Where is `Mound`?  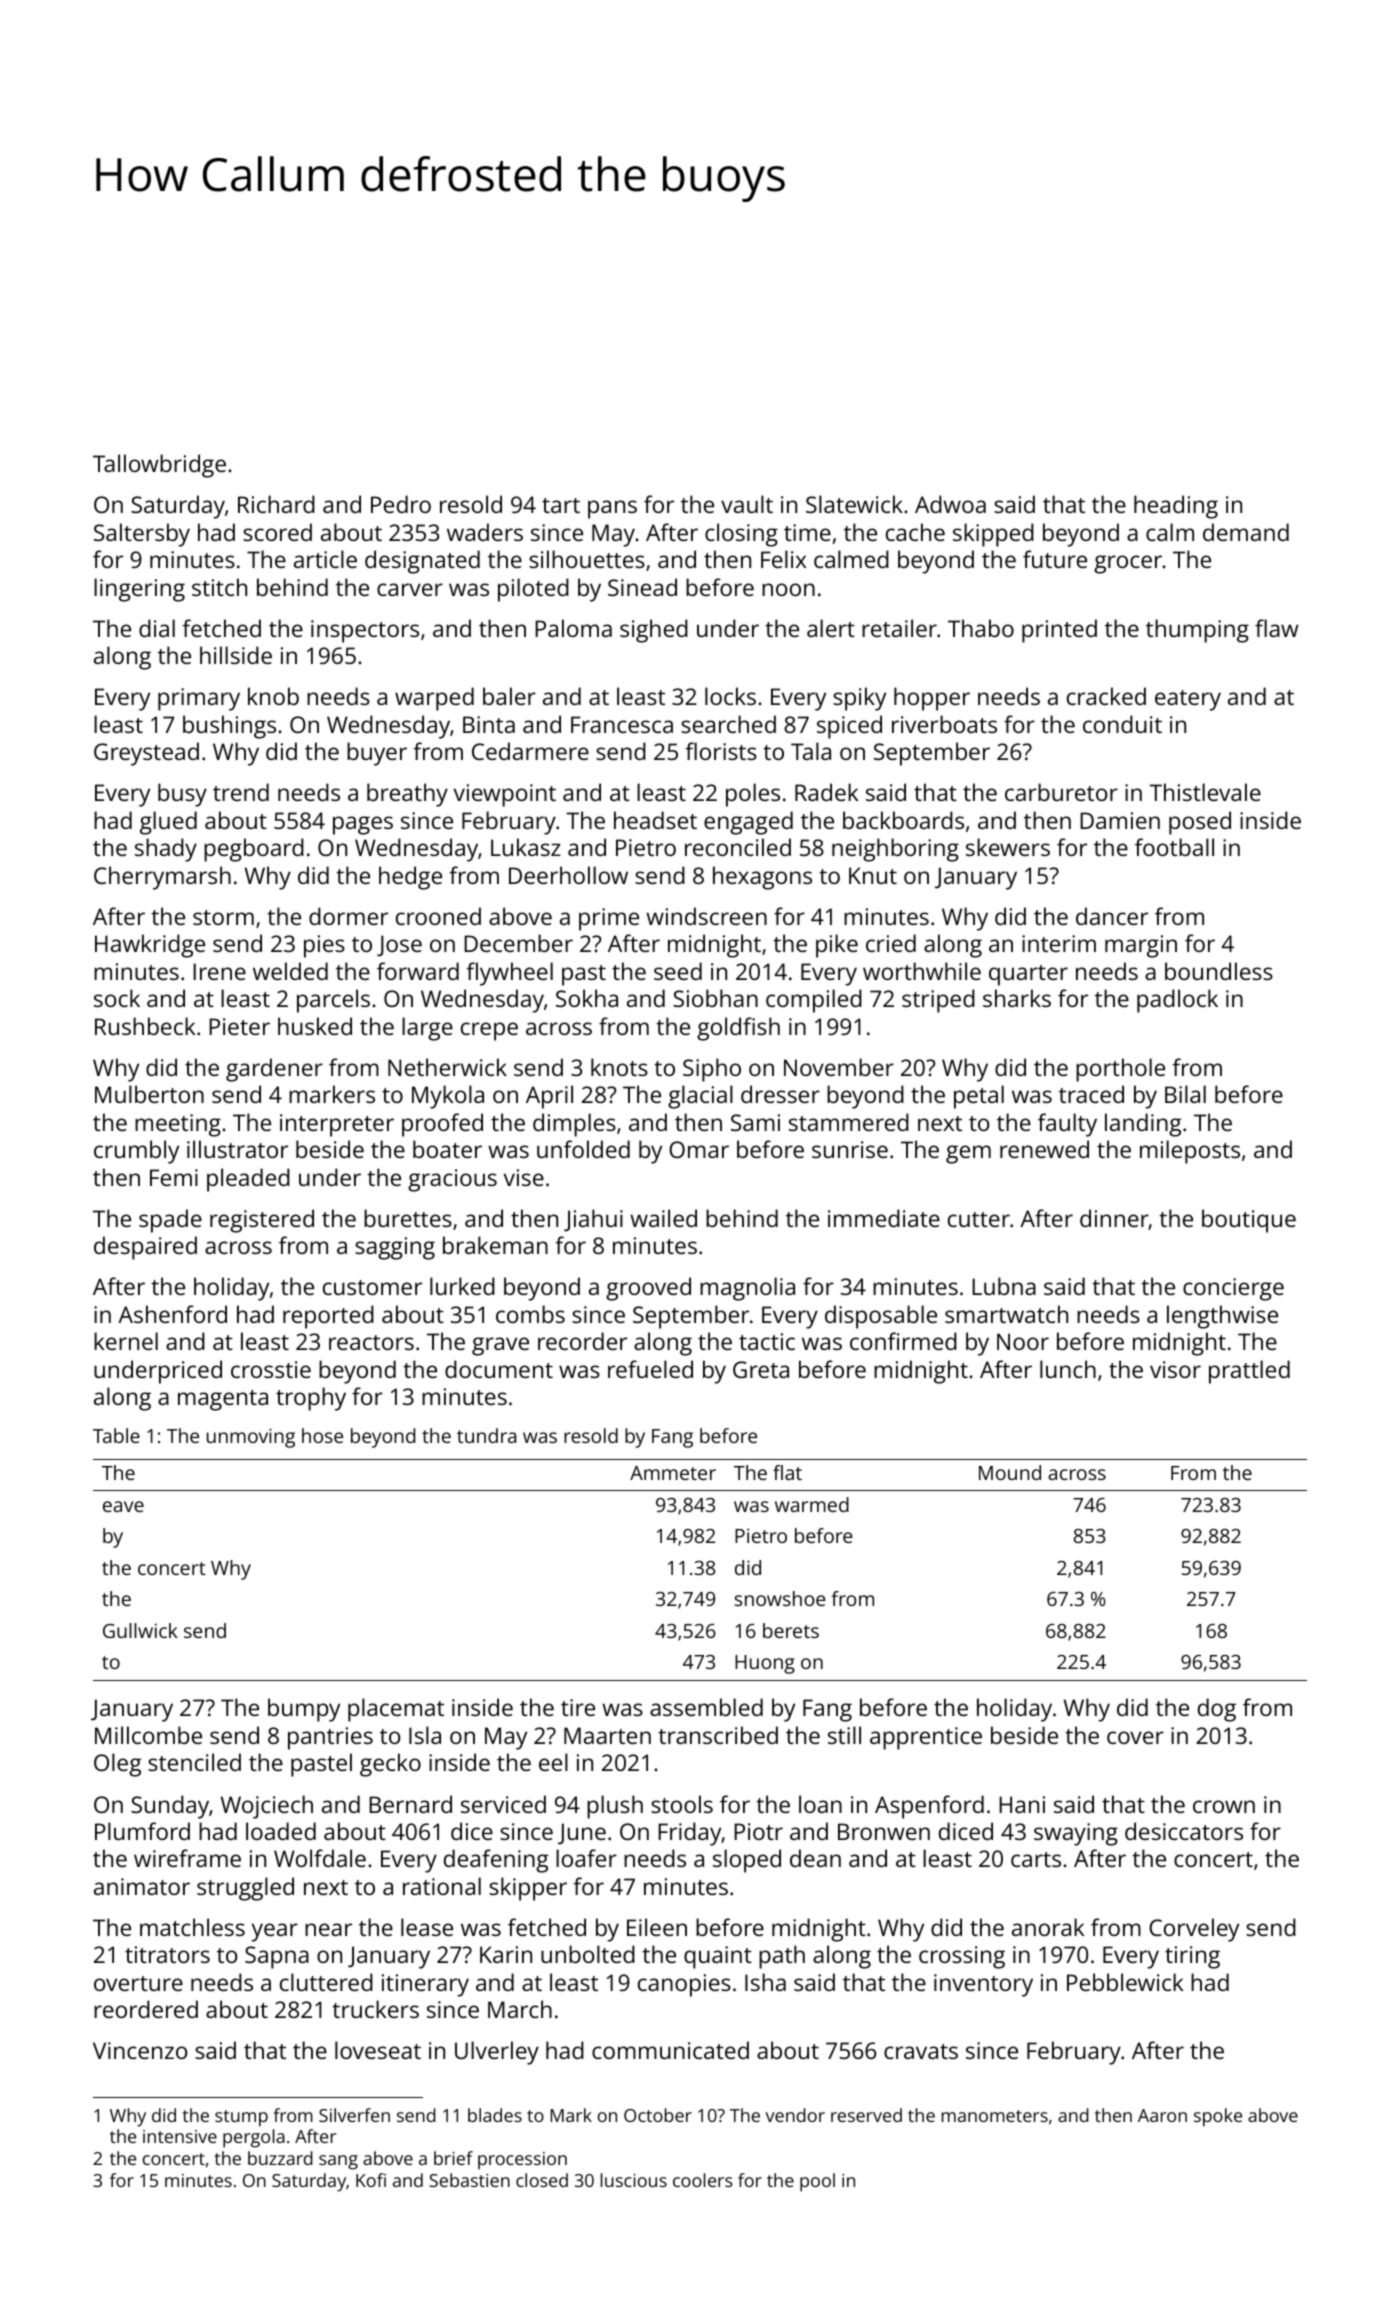
Mound is located at coordinates (1010, 1472).
